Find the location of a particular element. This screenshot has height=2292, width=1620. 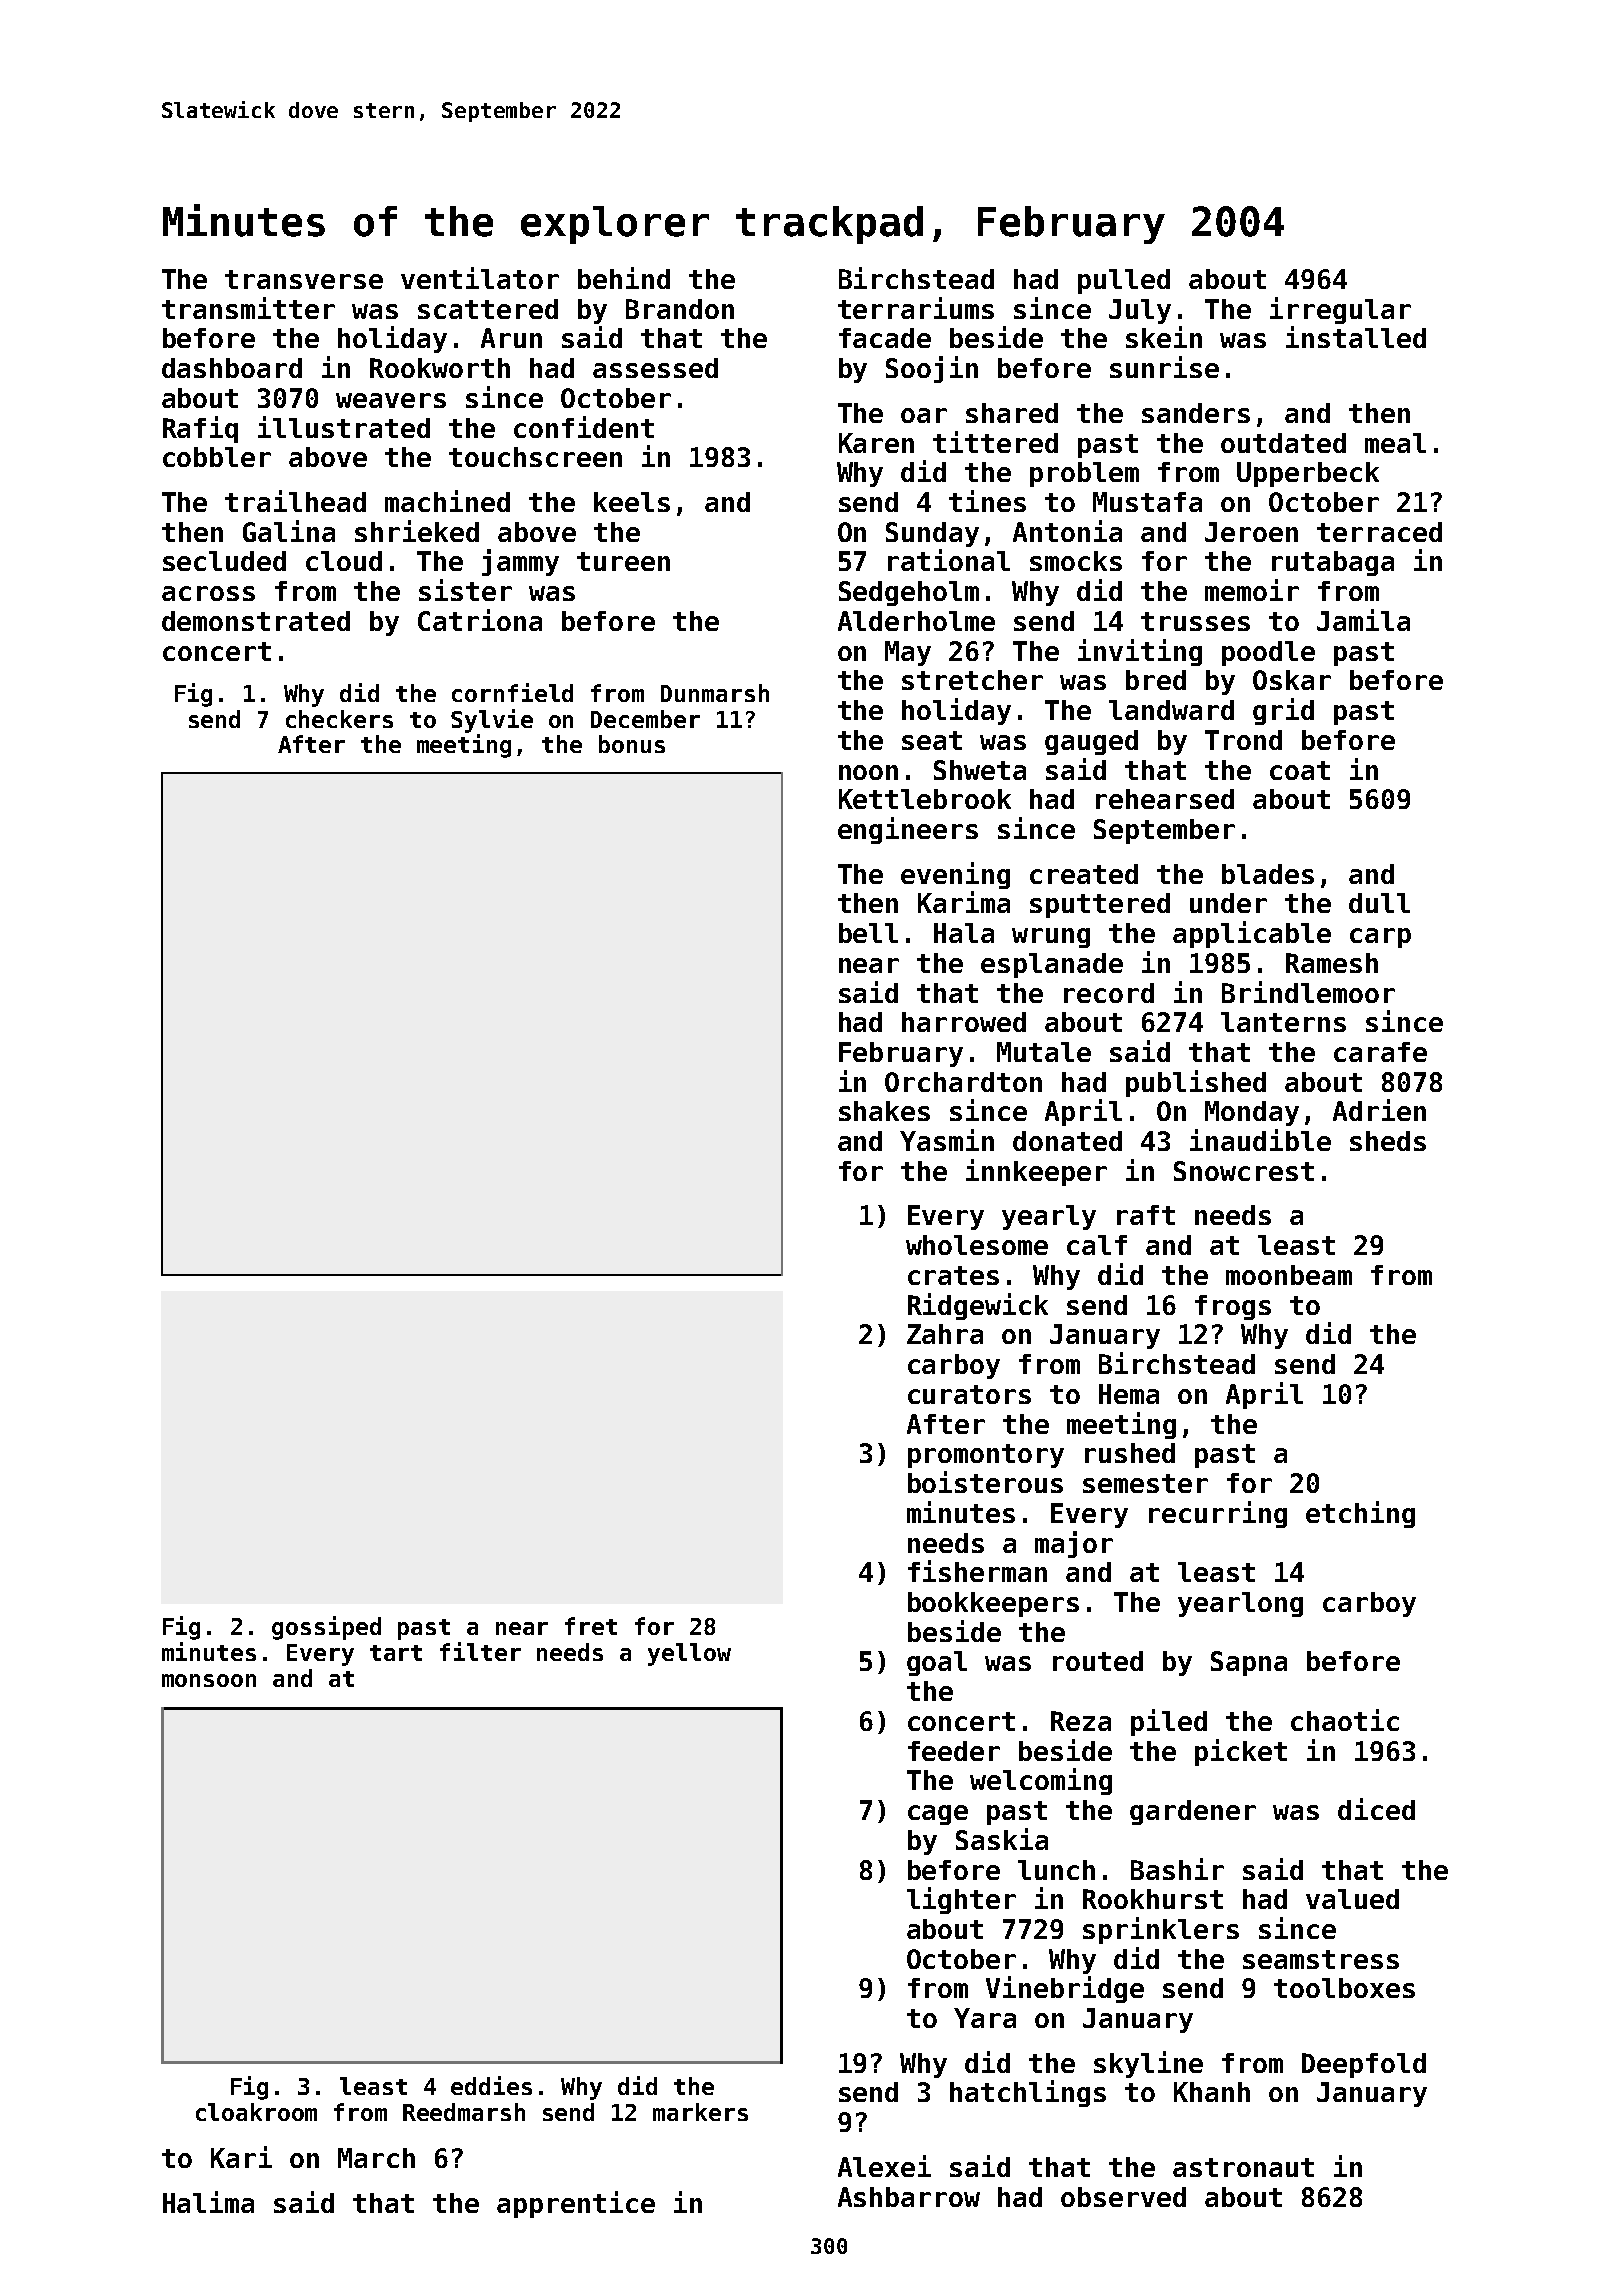

ventilator is located at coordinates (480, 278).
